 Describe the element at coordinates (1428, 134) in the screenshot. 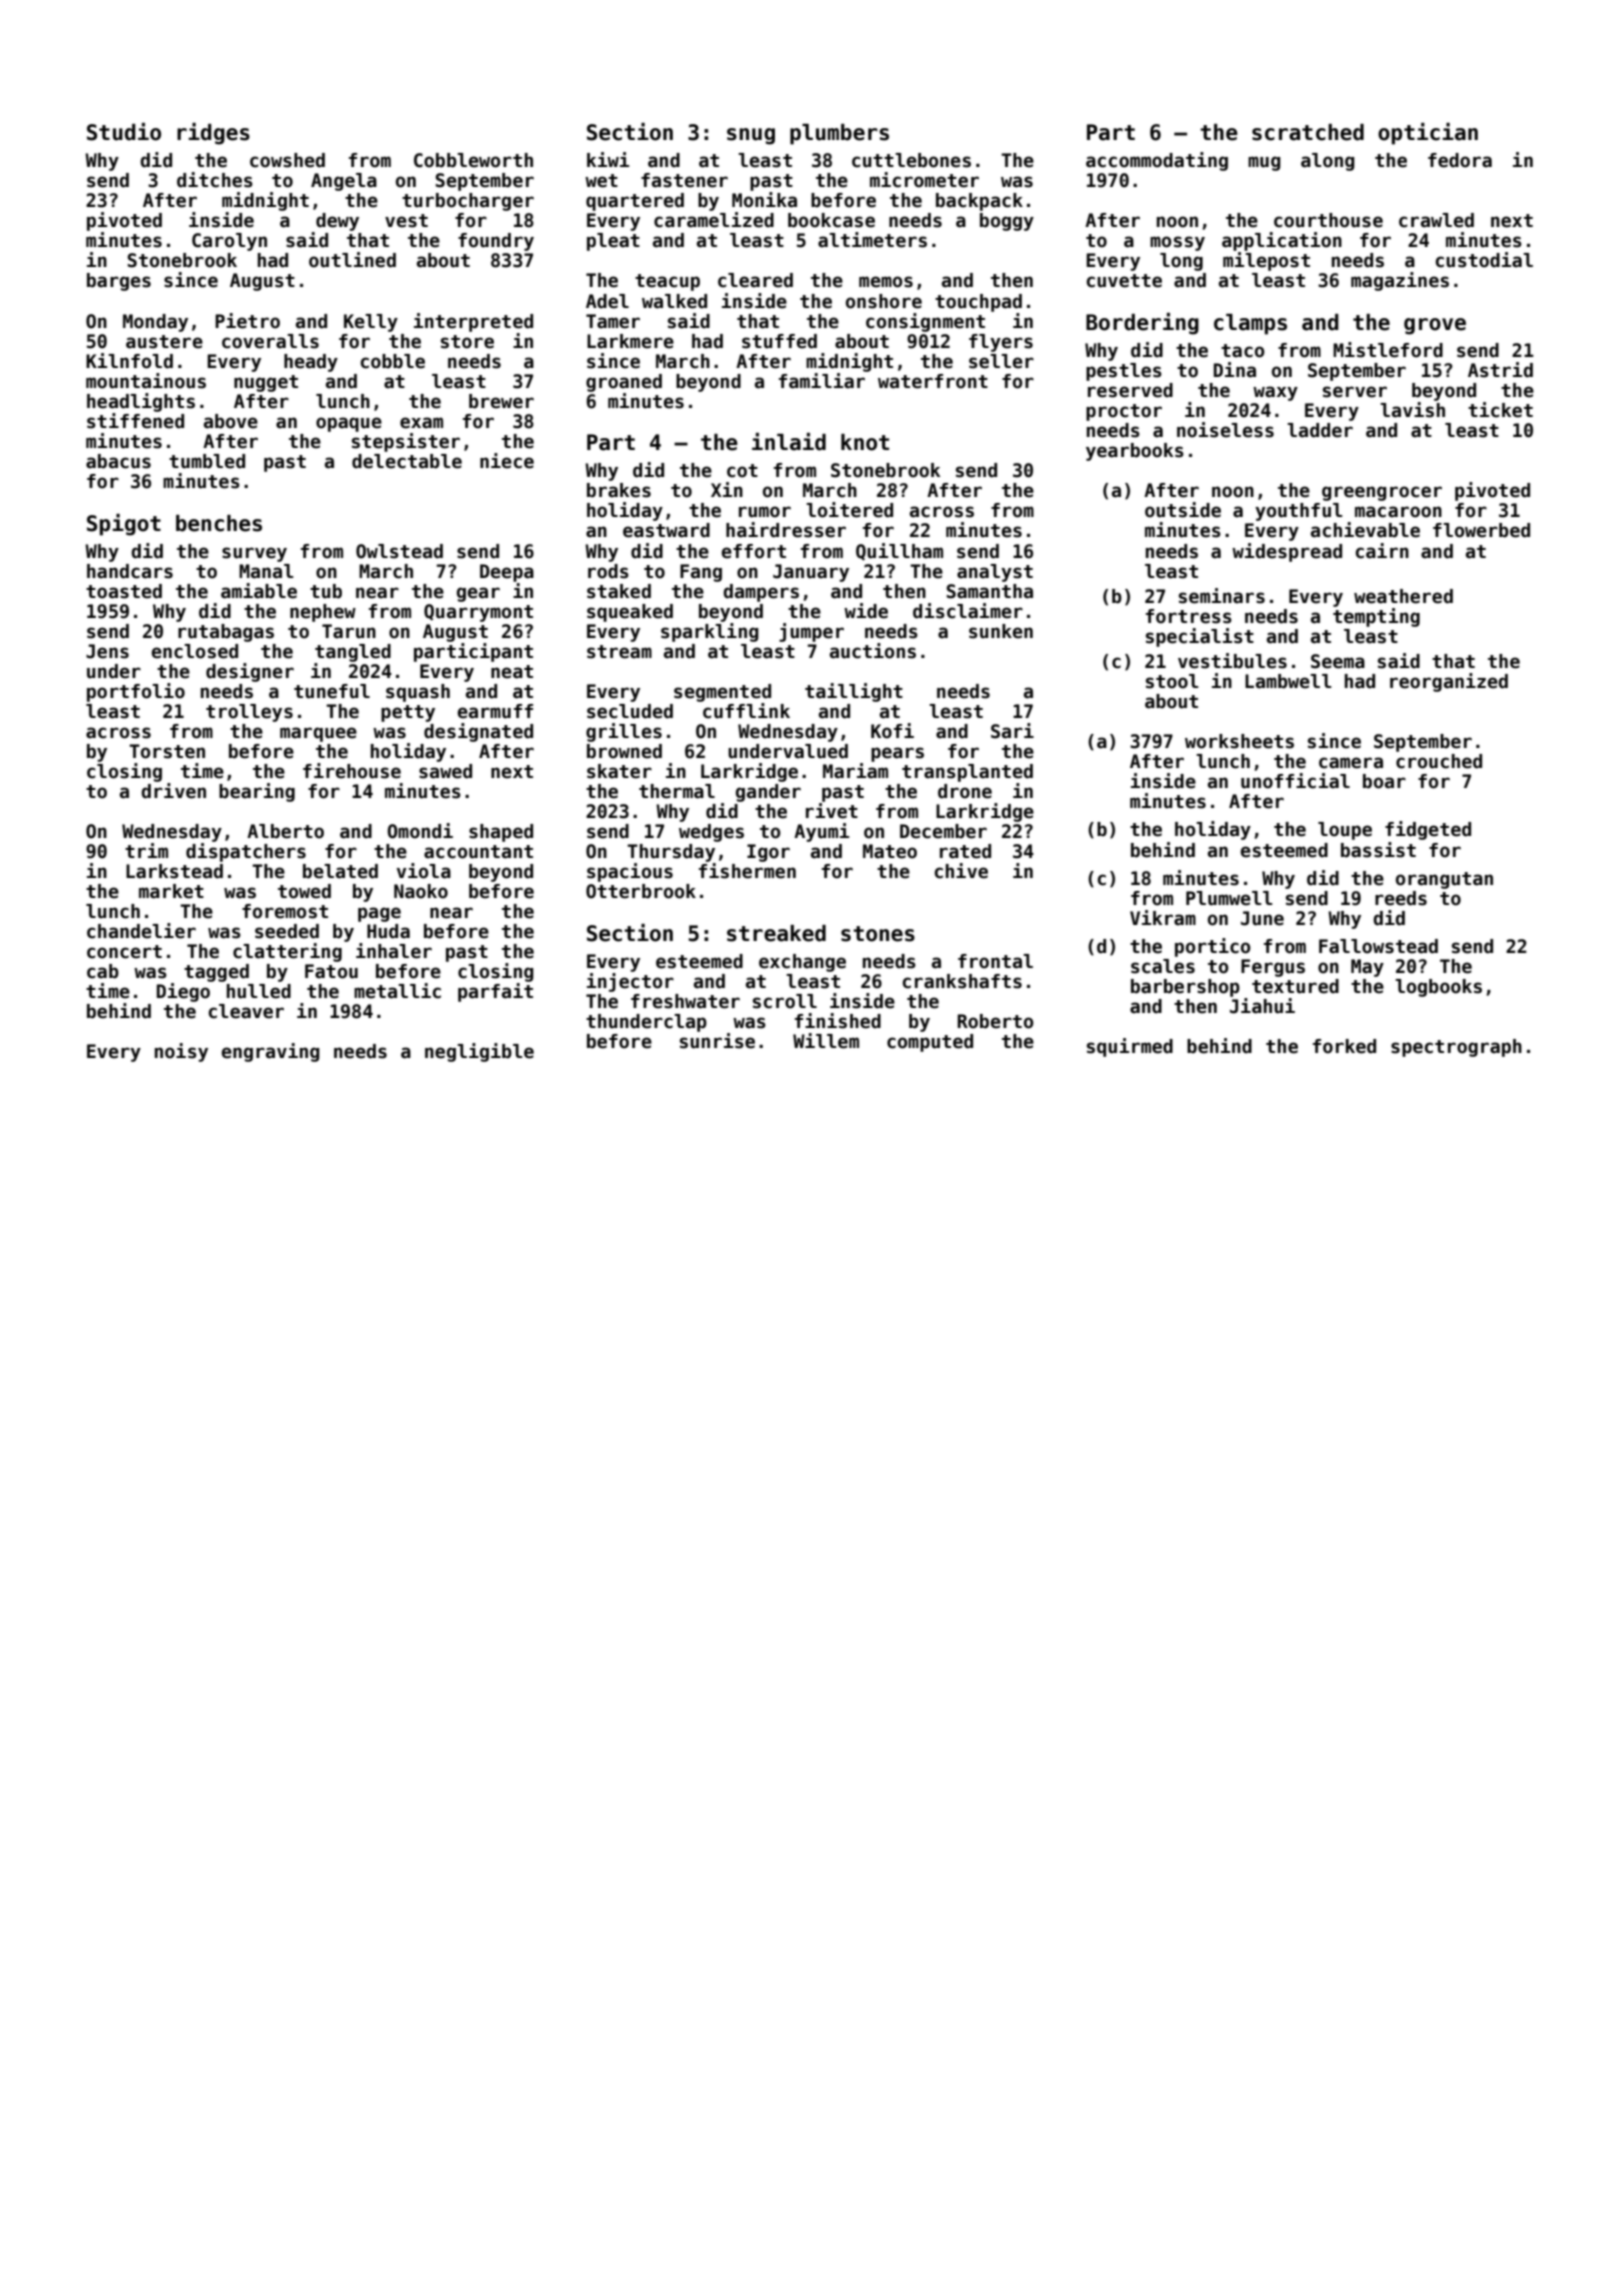

I see `optician` at that location.
